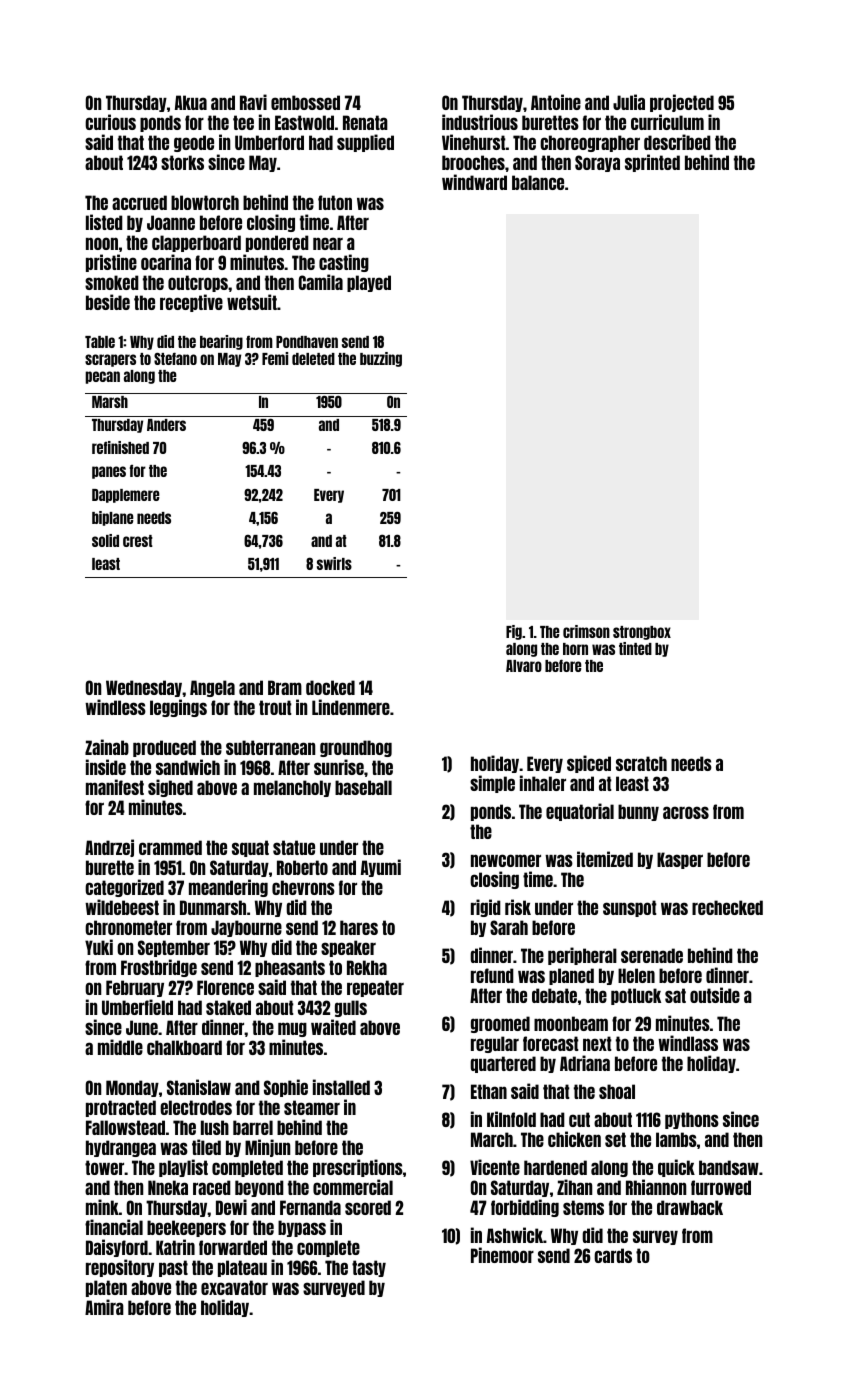 This screenshot has height=1400, width=849. What do you see at coordinates (682, 103) in the screenshot?
I see `projected` at bounding box center [682, 103].
